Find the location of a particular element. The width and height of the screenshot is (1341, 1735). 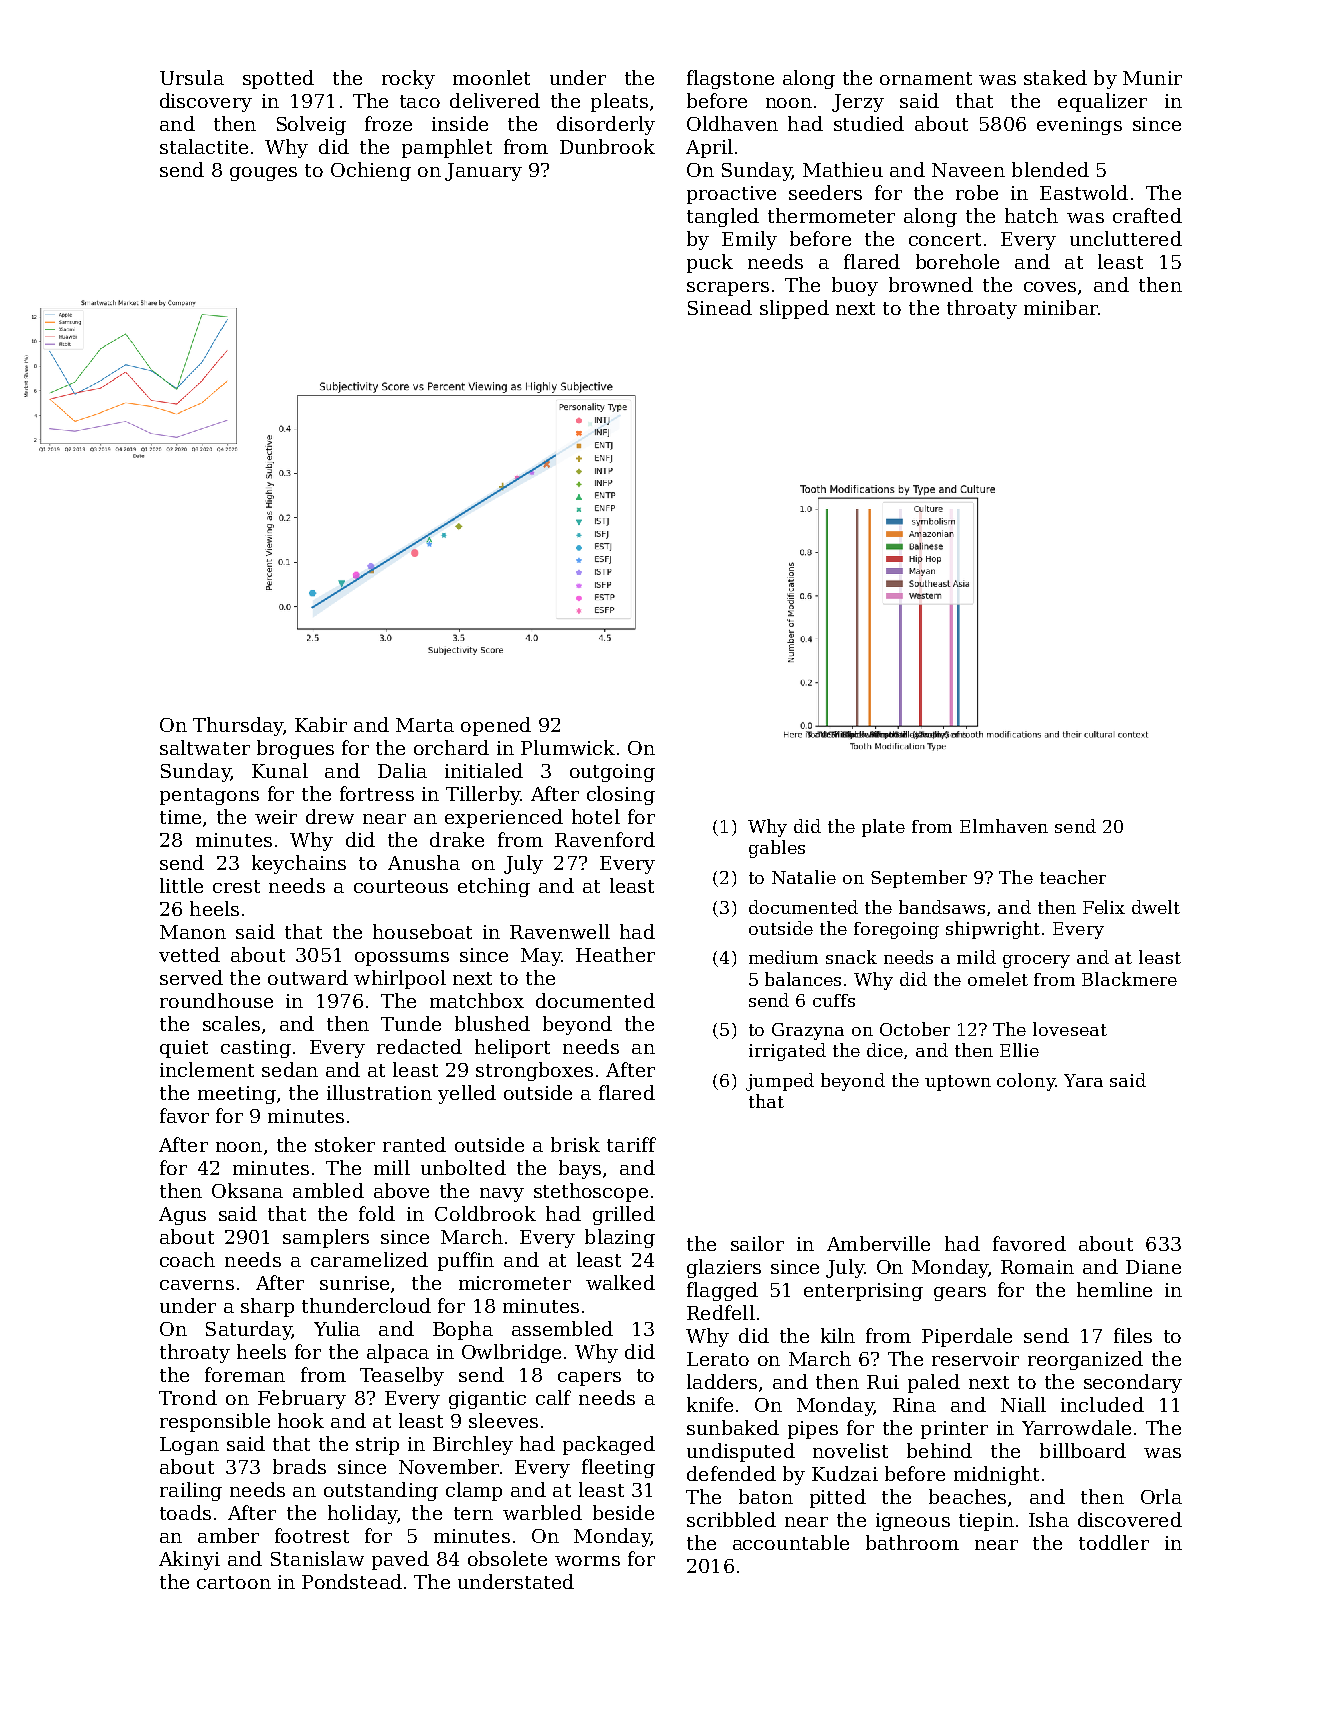

etching is located at coordinates (494, 887).
